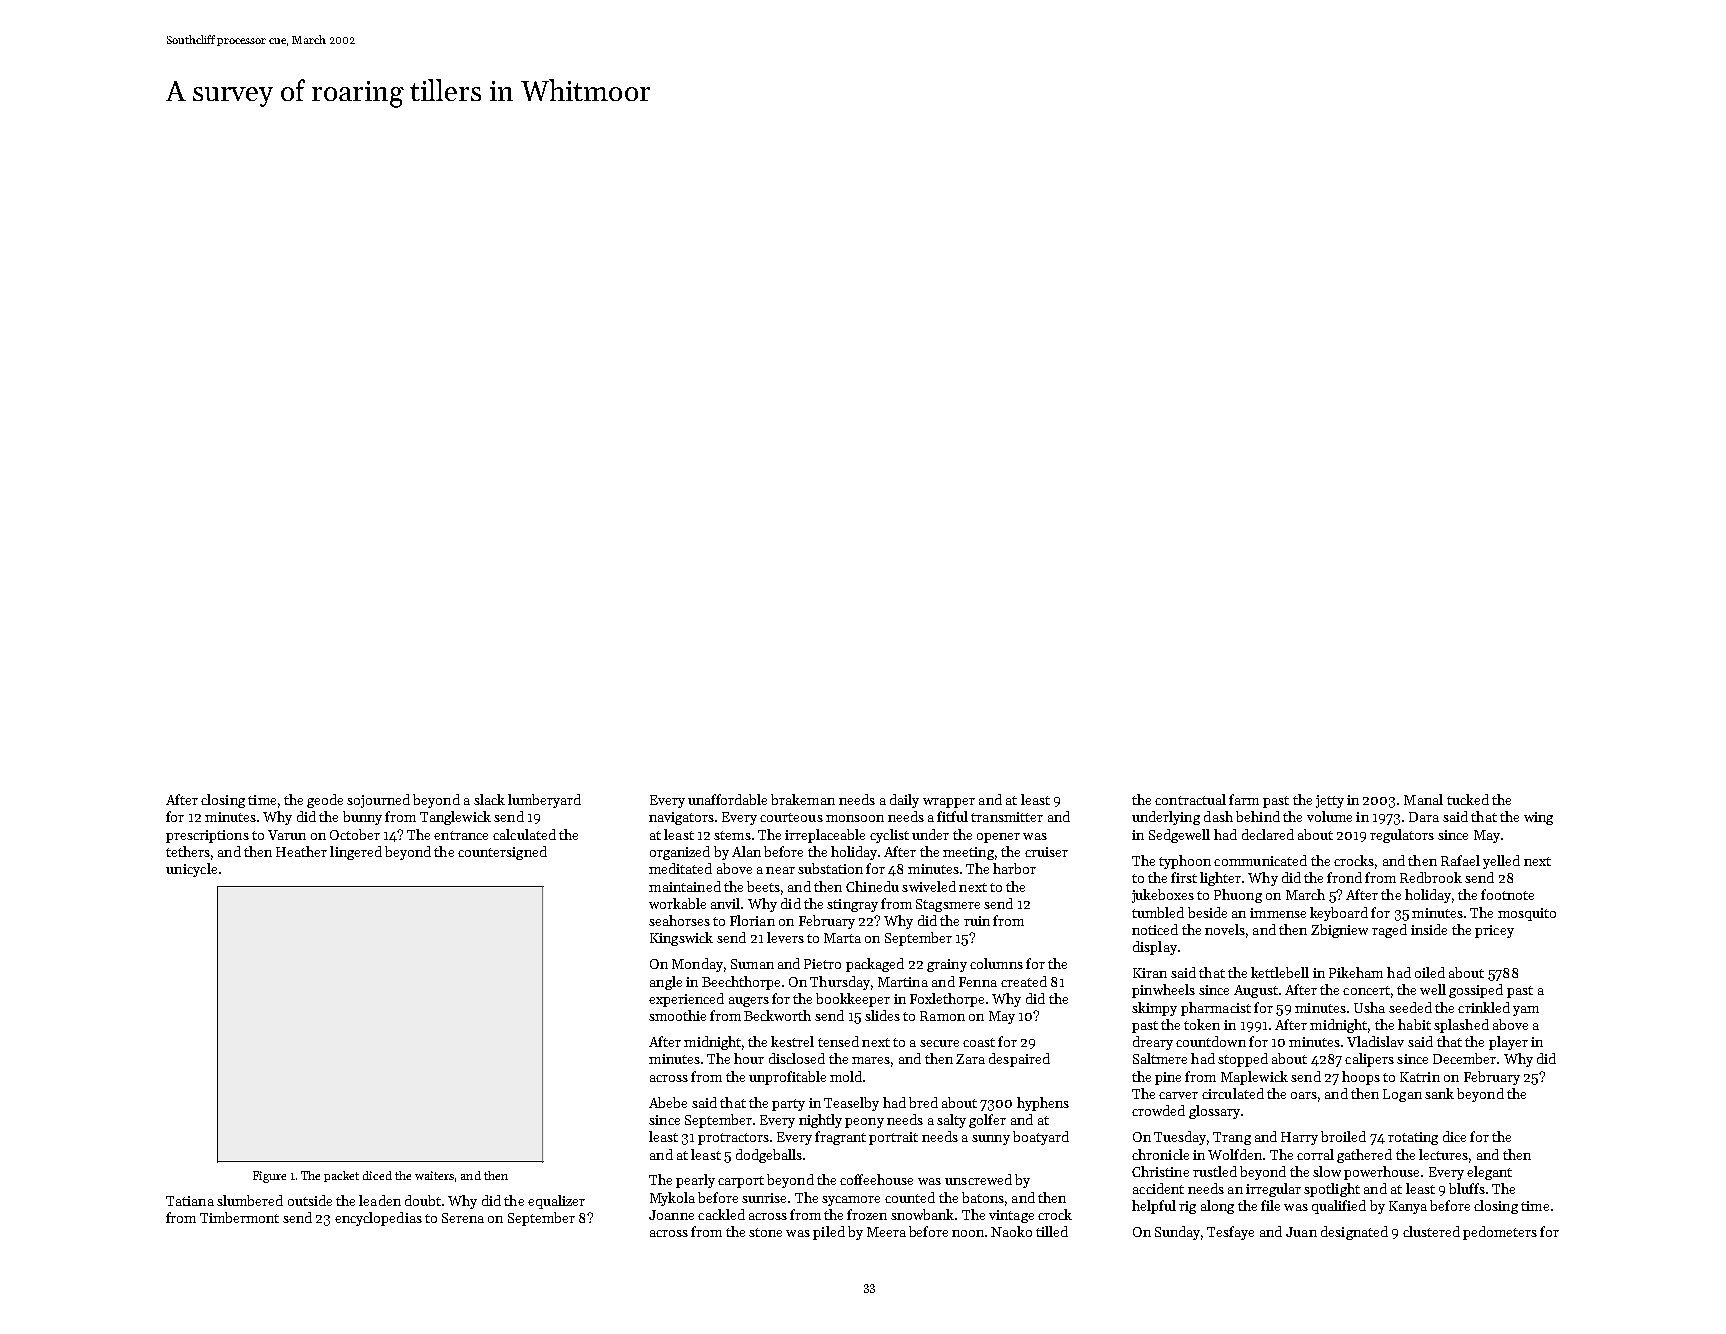 The image size is (1726, 1334). I want to click on dreary, so click(1153, 1043).
